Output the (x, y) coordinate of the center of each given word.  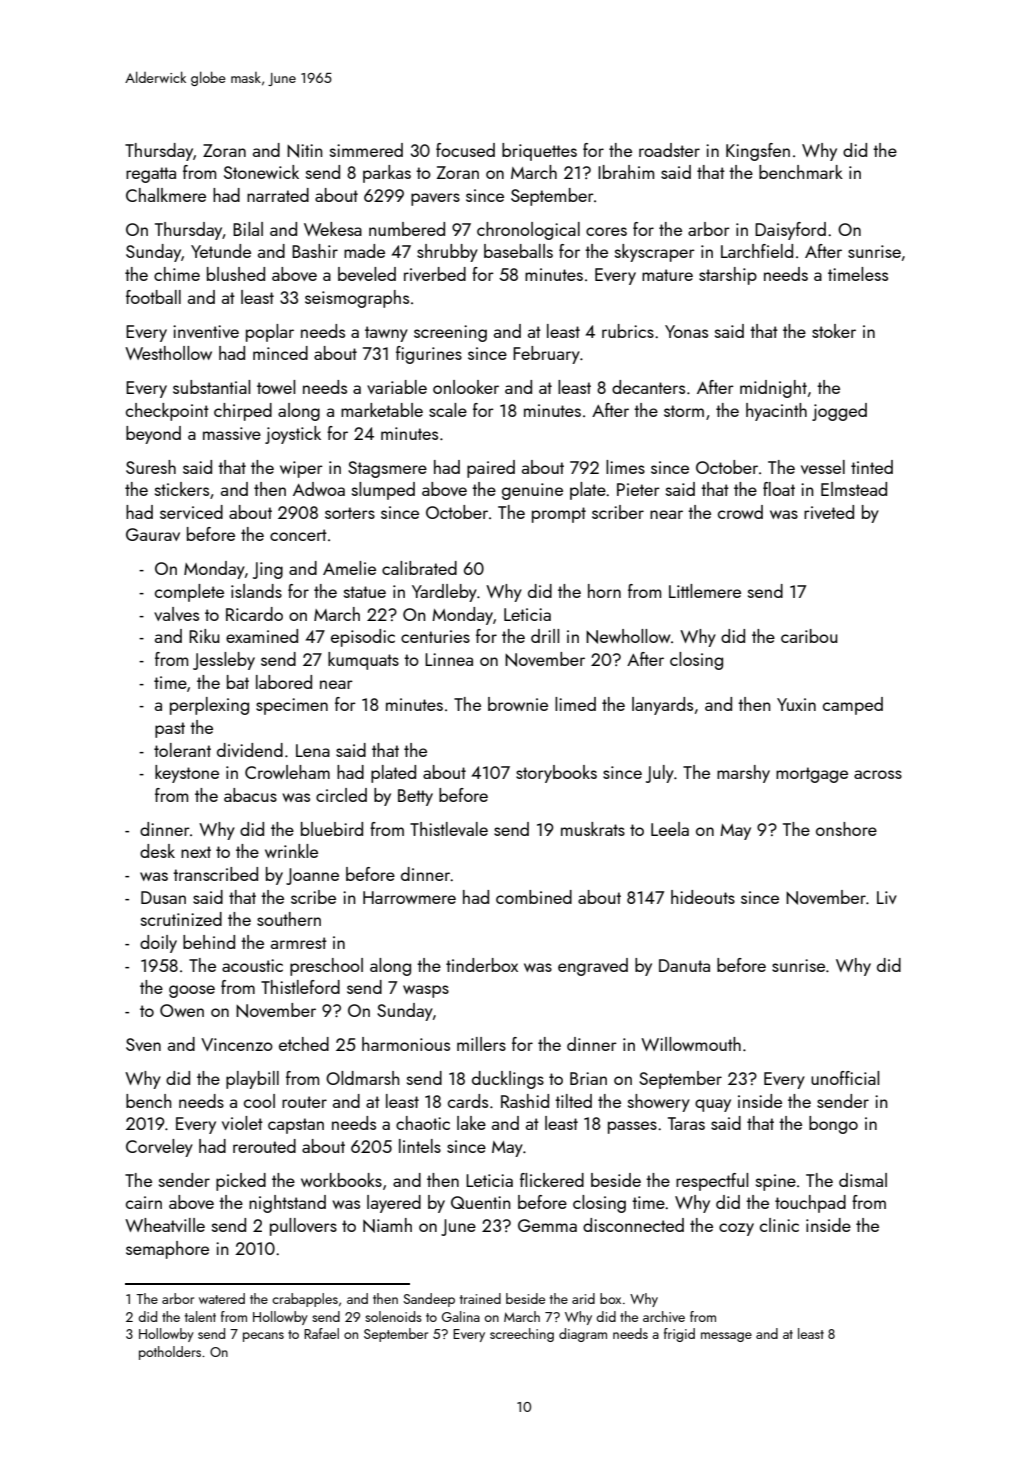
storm (684, 411)
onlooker (466, 387)
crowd (740, 512)
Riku (204, 636)
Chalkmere (166, 195)
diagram (583, 1335)
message (726, 1337)
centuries (435, 636)
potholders (170, 1353)
